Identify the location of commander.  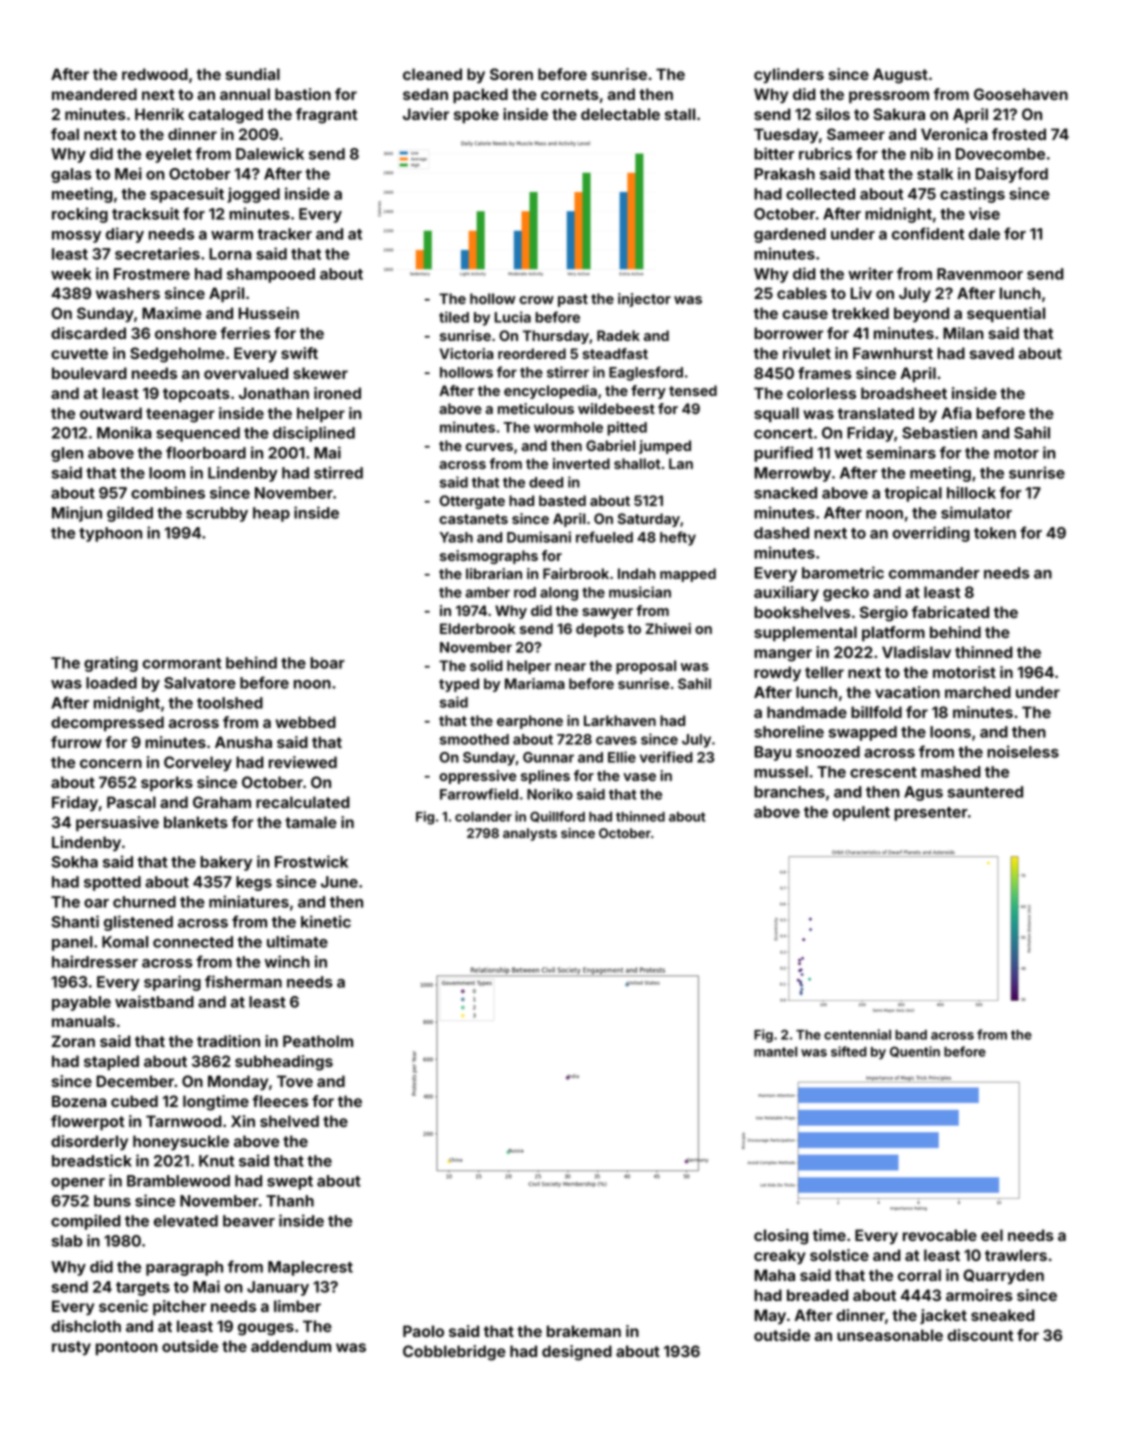
(934, 573).
